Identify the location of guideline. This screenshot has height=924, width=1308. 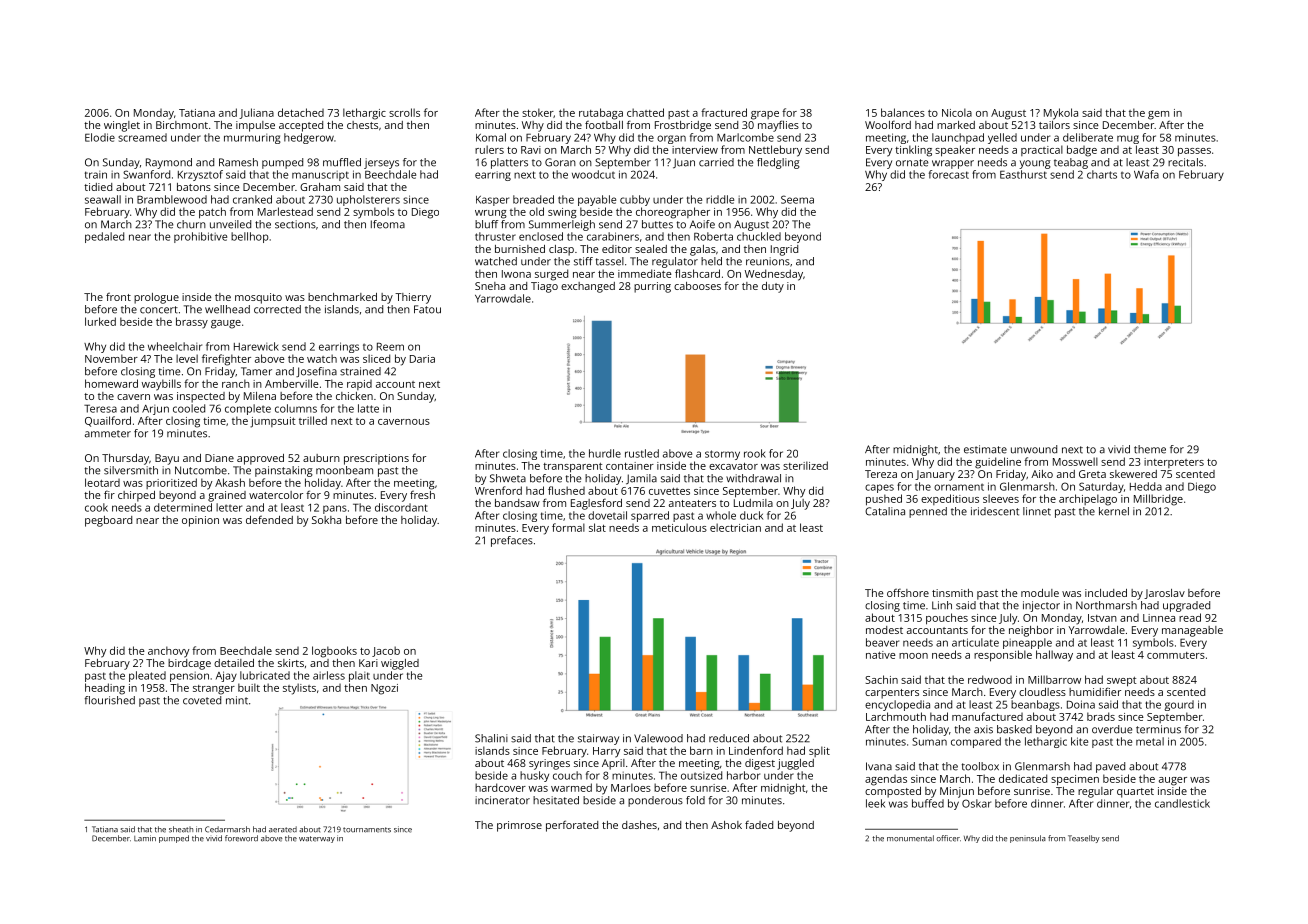
(998, 463).
